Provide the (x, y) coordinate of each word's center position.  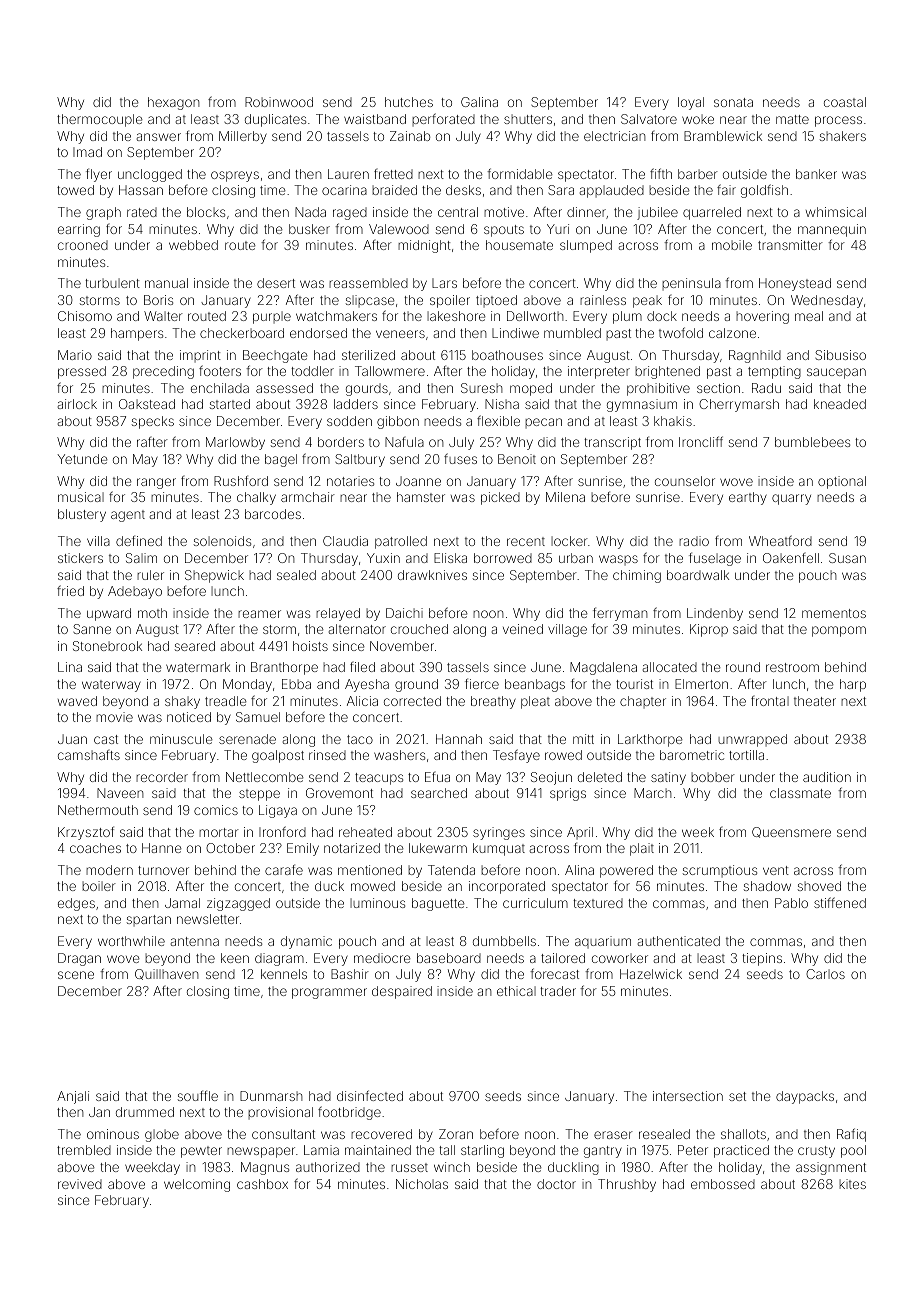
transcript (612, 443)
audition (827, 777)
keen (235, 958)
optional (842, 482)
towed (75, 190)
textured (598, 903)
